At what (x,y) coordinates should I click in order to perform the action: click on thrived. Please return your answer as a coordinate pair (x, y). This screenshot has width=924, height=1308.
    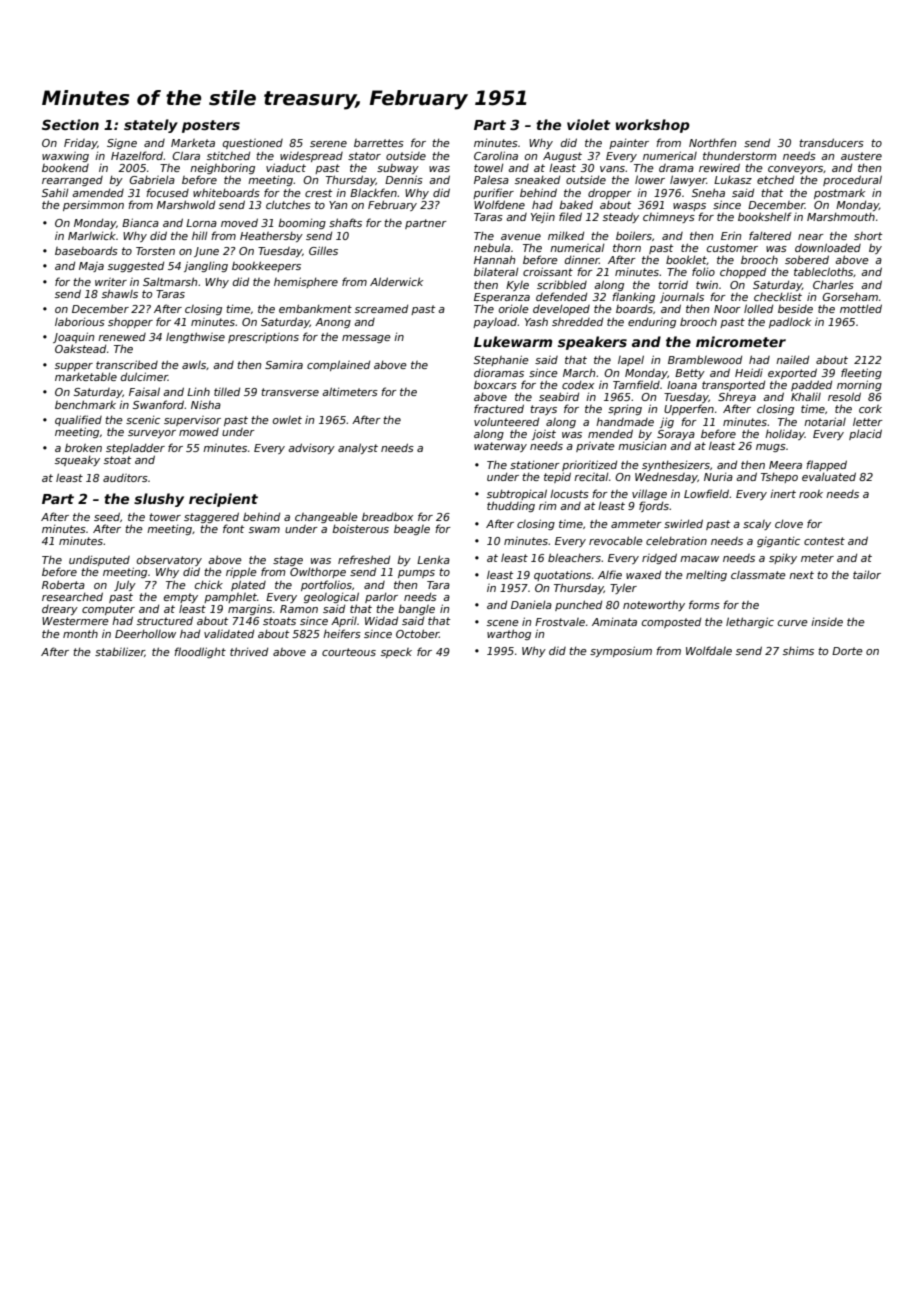
    Looking at the image, I should click on (249, 651).
